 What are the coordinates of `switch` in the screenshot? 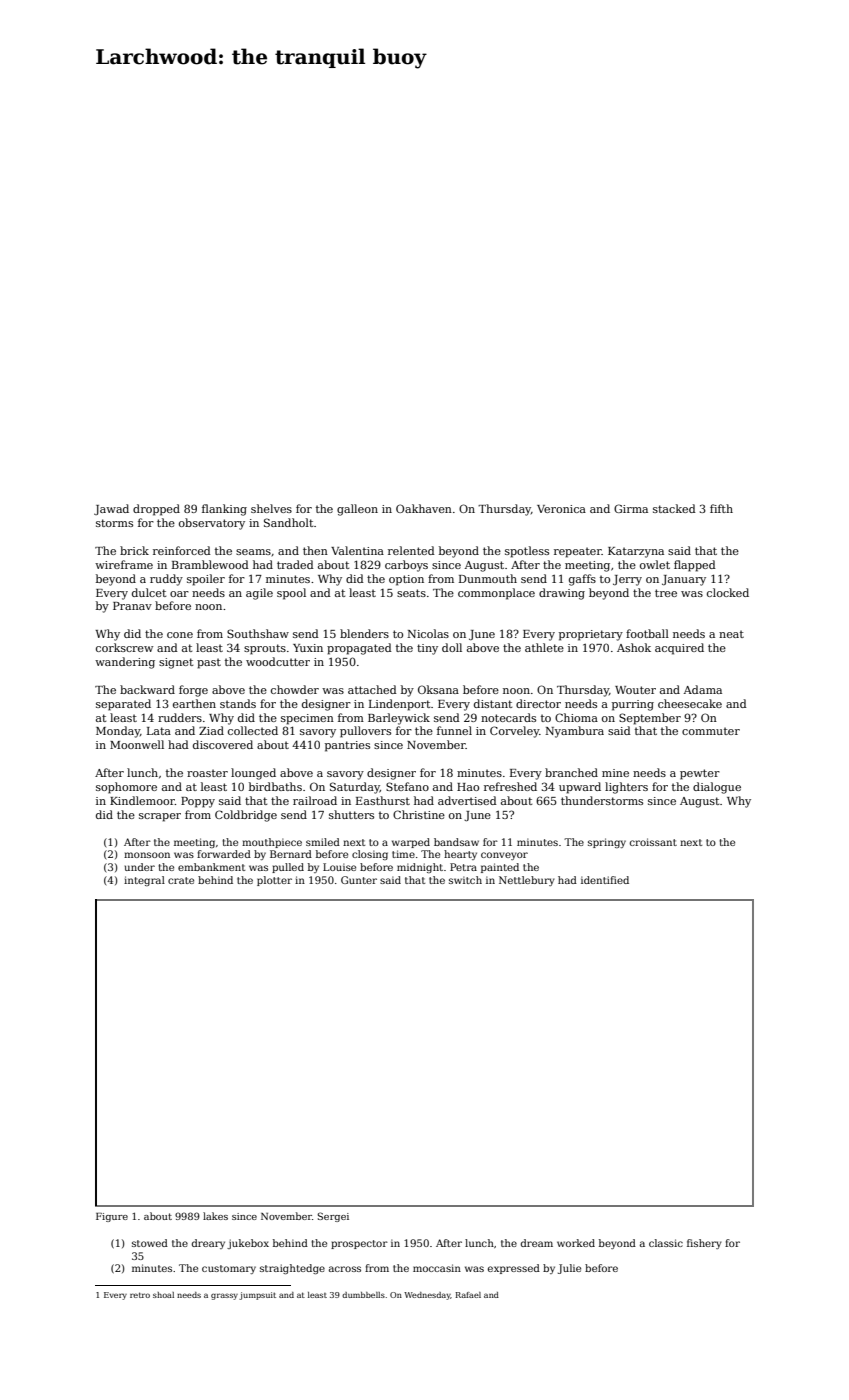 It's located at (465, 880).
